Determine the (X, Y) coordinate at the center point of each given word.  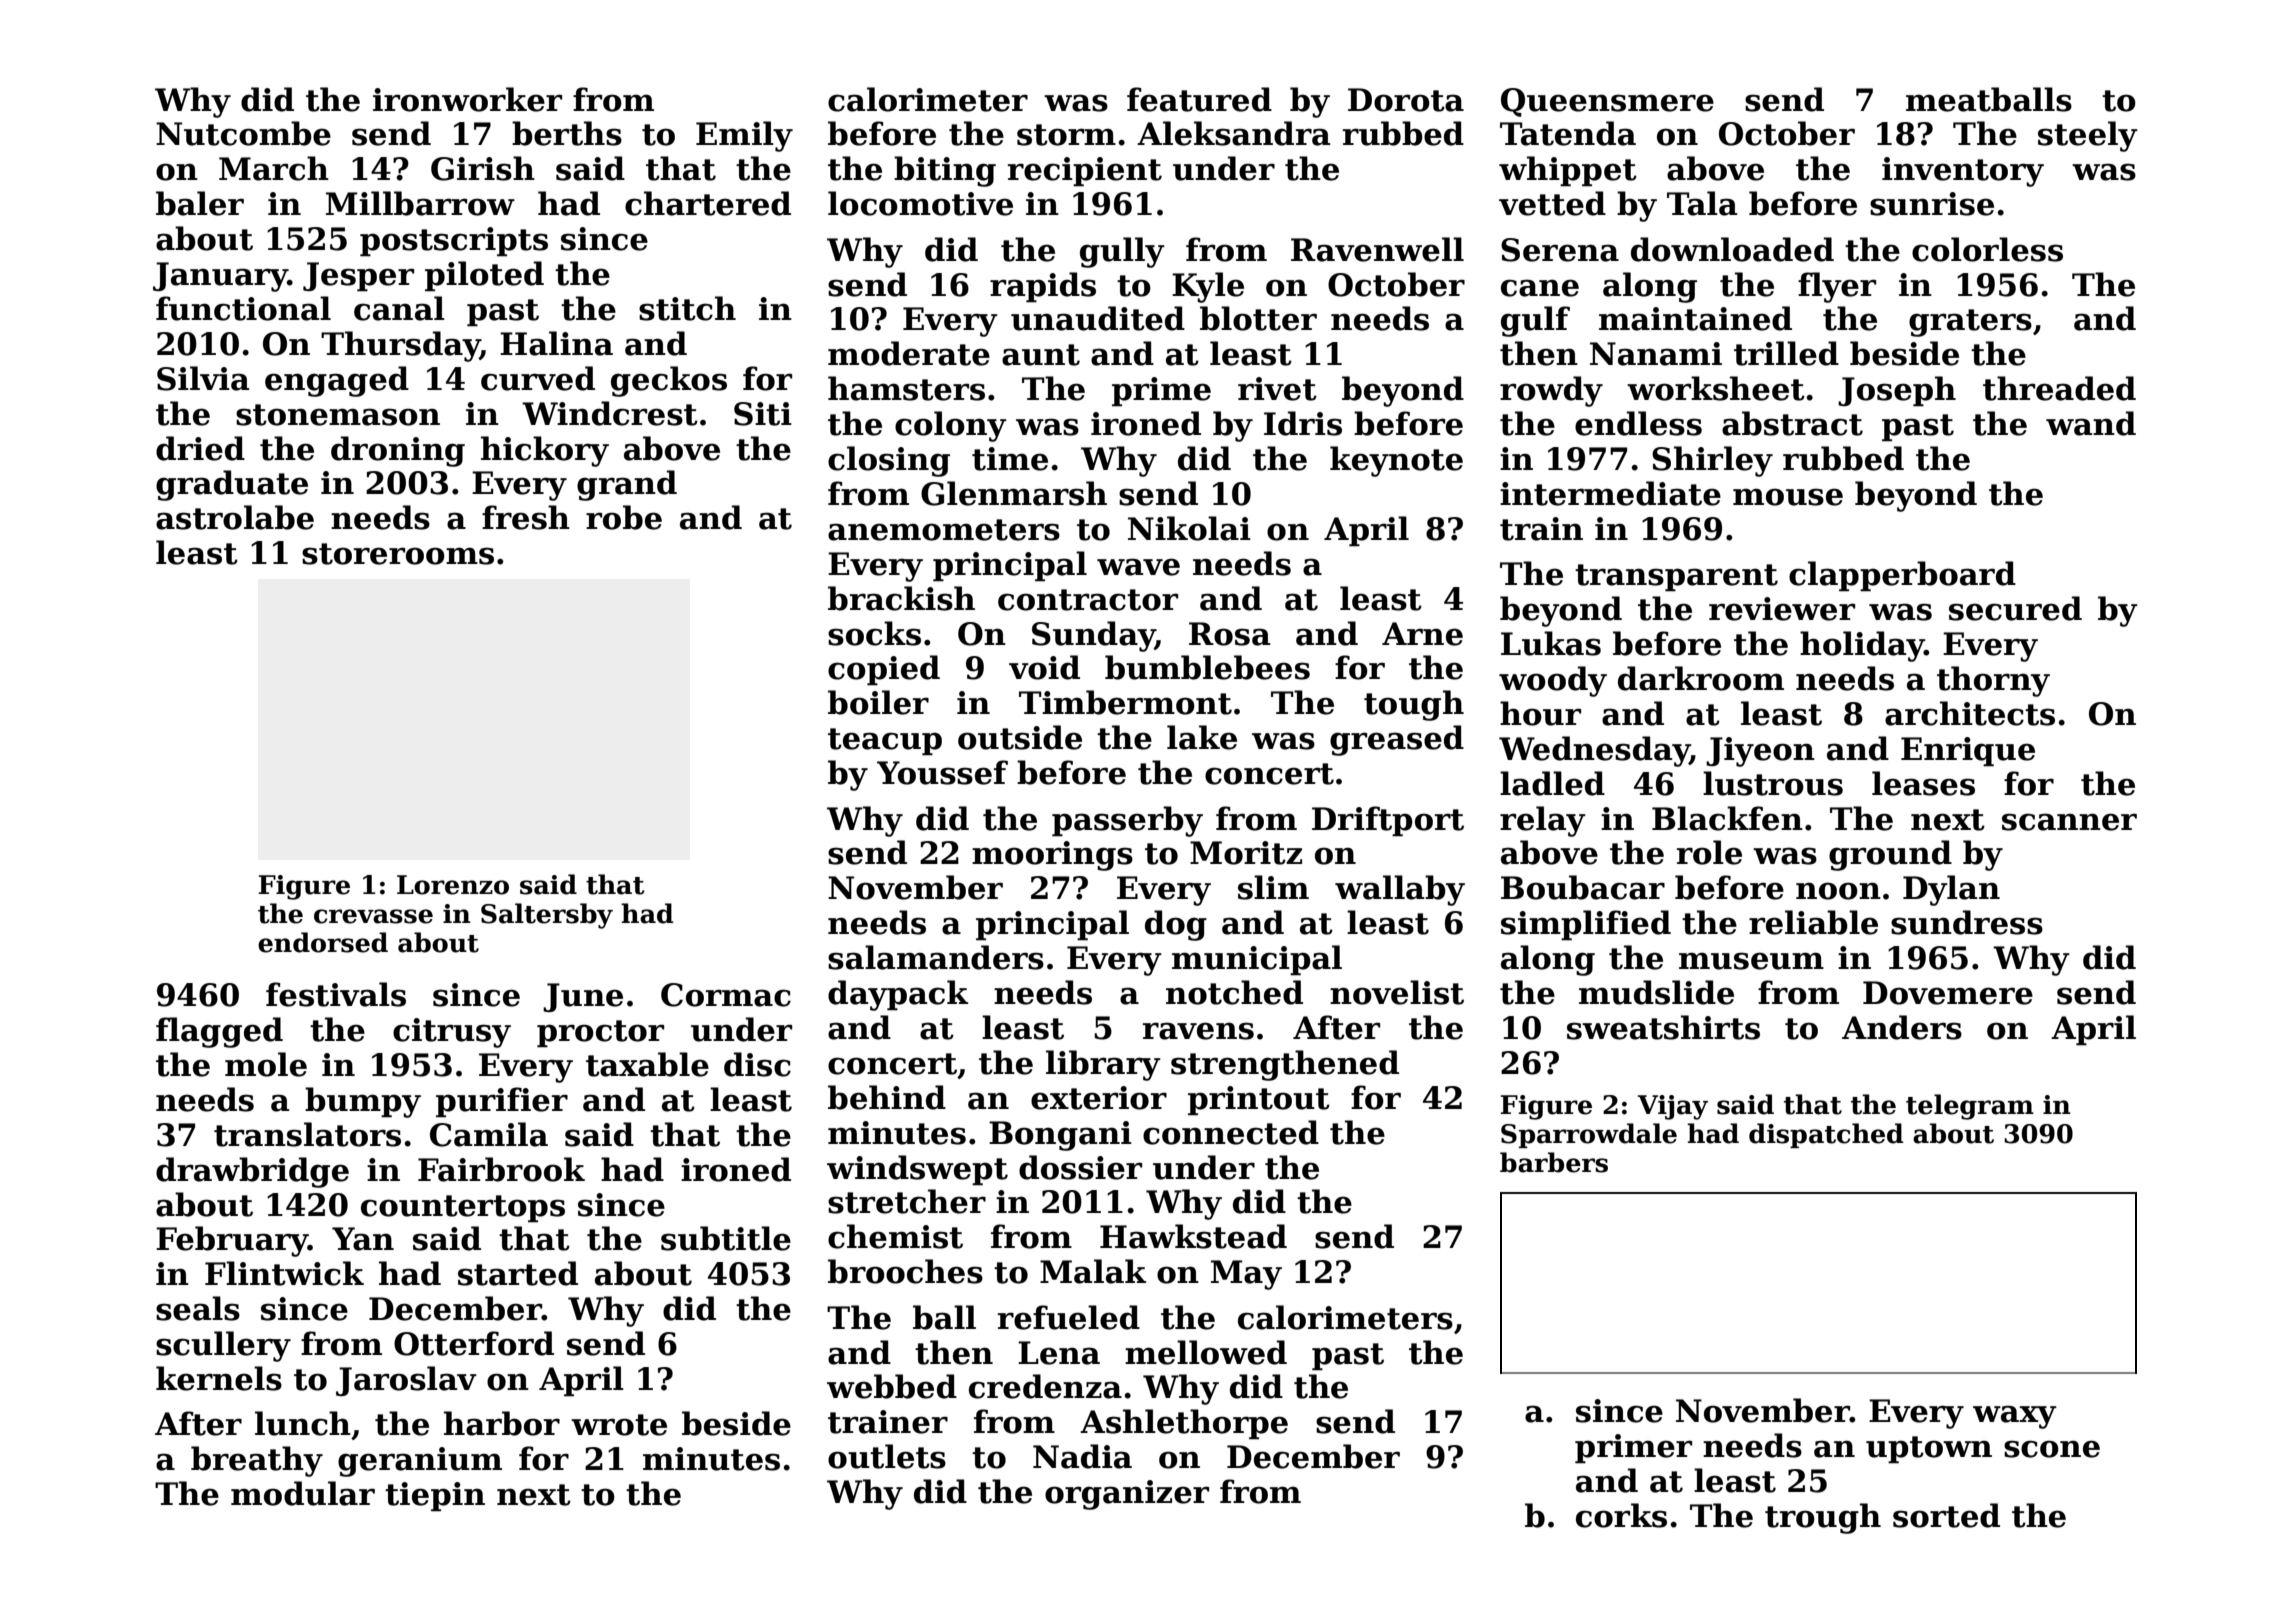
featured (1199, 99)
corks (1621, 1515)
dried (200, 448)
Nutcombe (243, 133)
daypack (898, 995)
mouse (1788, 497)
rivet (1277, 389)
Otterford (474, 1343)
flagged (219, 1032)
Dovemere (1948, 993)
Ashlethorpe (1184, 1424)
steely (2088, 136)
